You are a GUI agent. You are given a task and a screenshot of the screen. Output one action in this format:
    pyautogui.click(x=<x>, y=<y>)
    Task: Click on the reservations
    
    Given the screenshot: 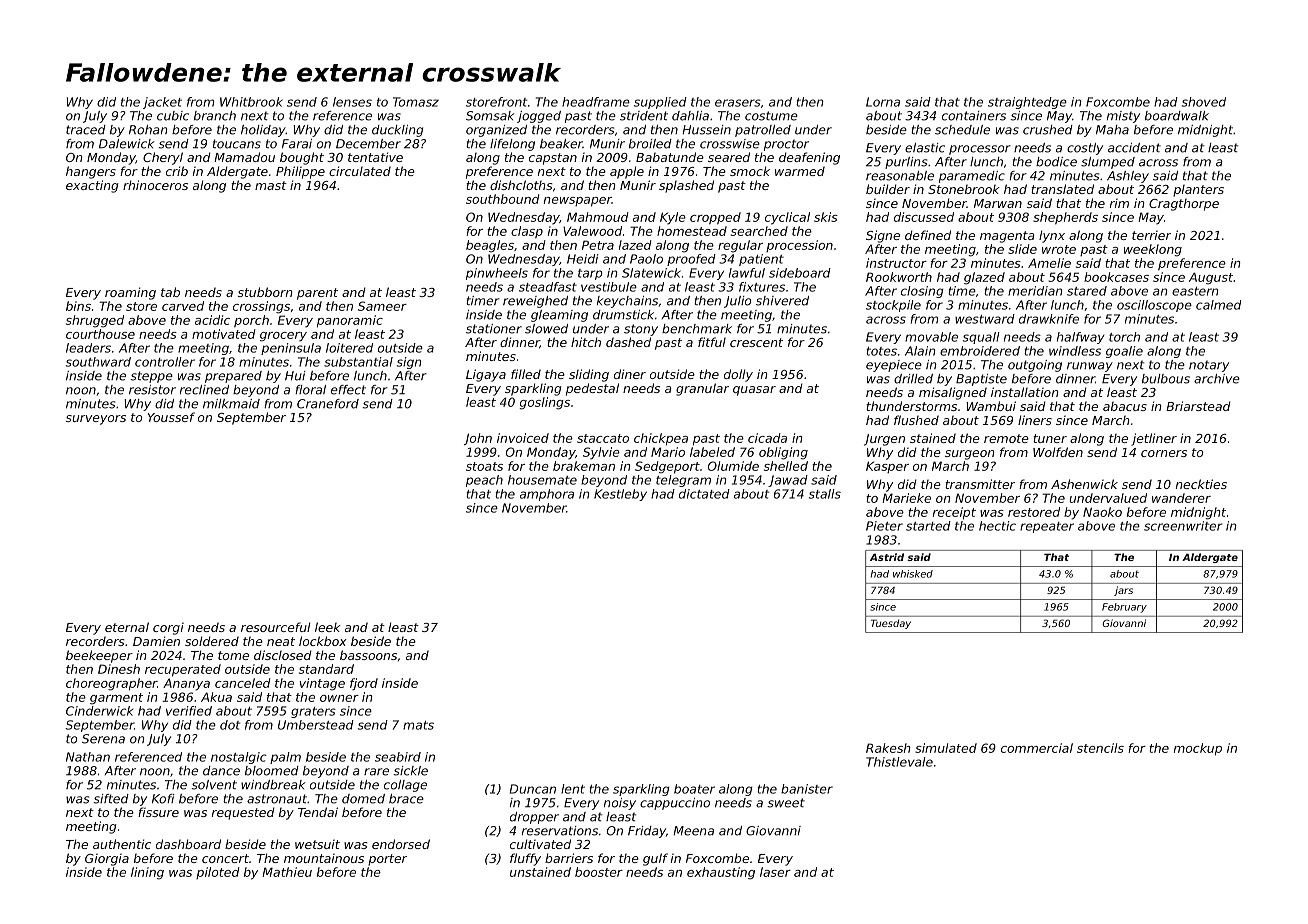 What is the action you would take?
    pyautogui.click(x=560, y=831)
